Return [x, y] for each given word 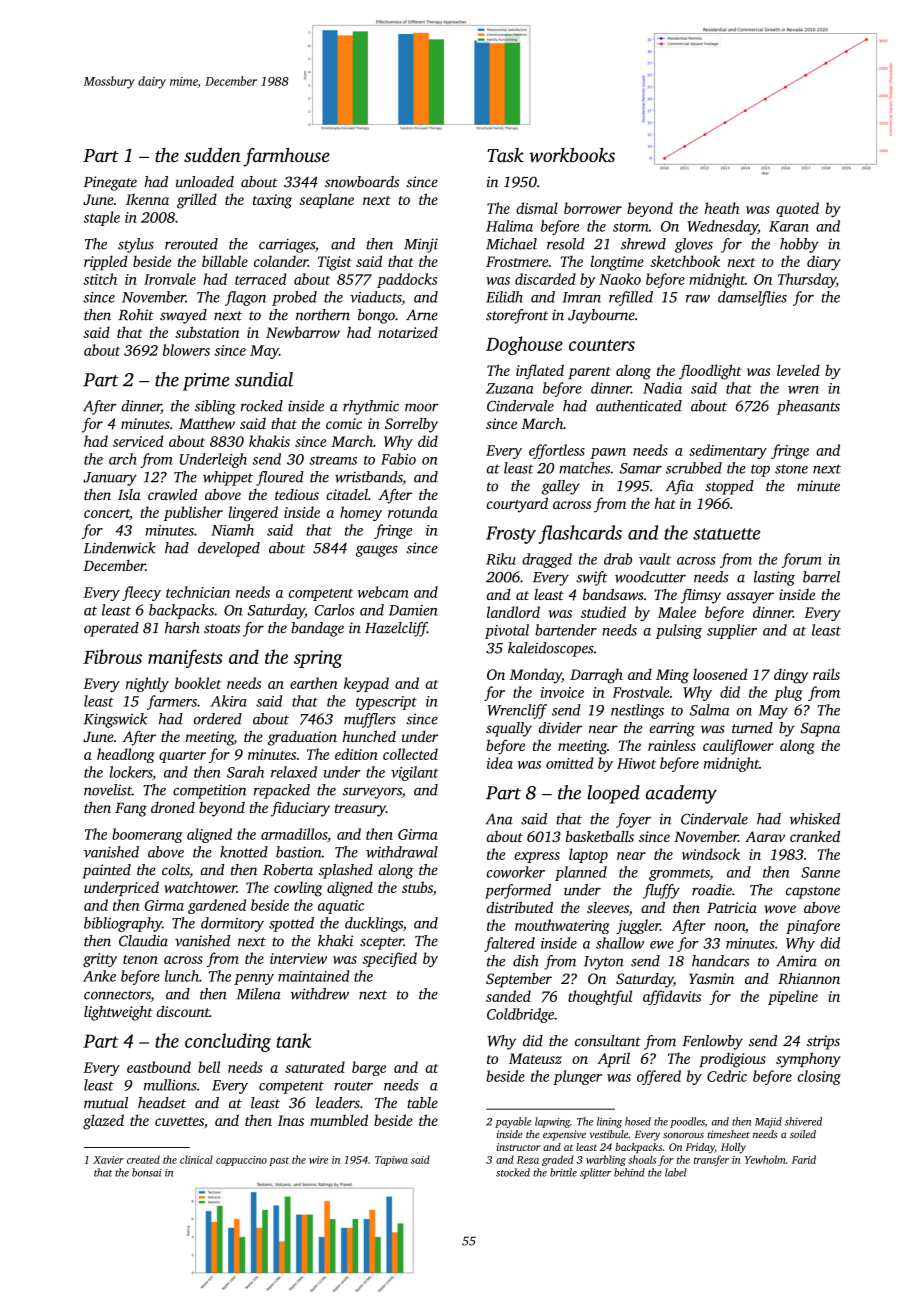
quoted [797, 209]
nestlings [637, 711]
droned [173, 807]
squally [509, 729]
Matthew [207, 423]
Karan [789, 226]
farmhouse [286, 157]
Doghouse [524, 345]
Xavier [108, 1160]
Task [505, 155]
